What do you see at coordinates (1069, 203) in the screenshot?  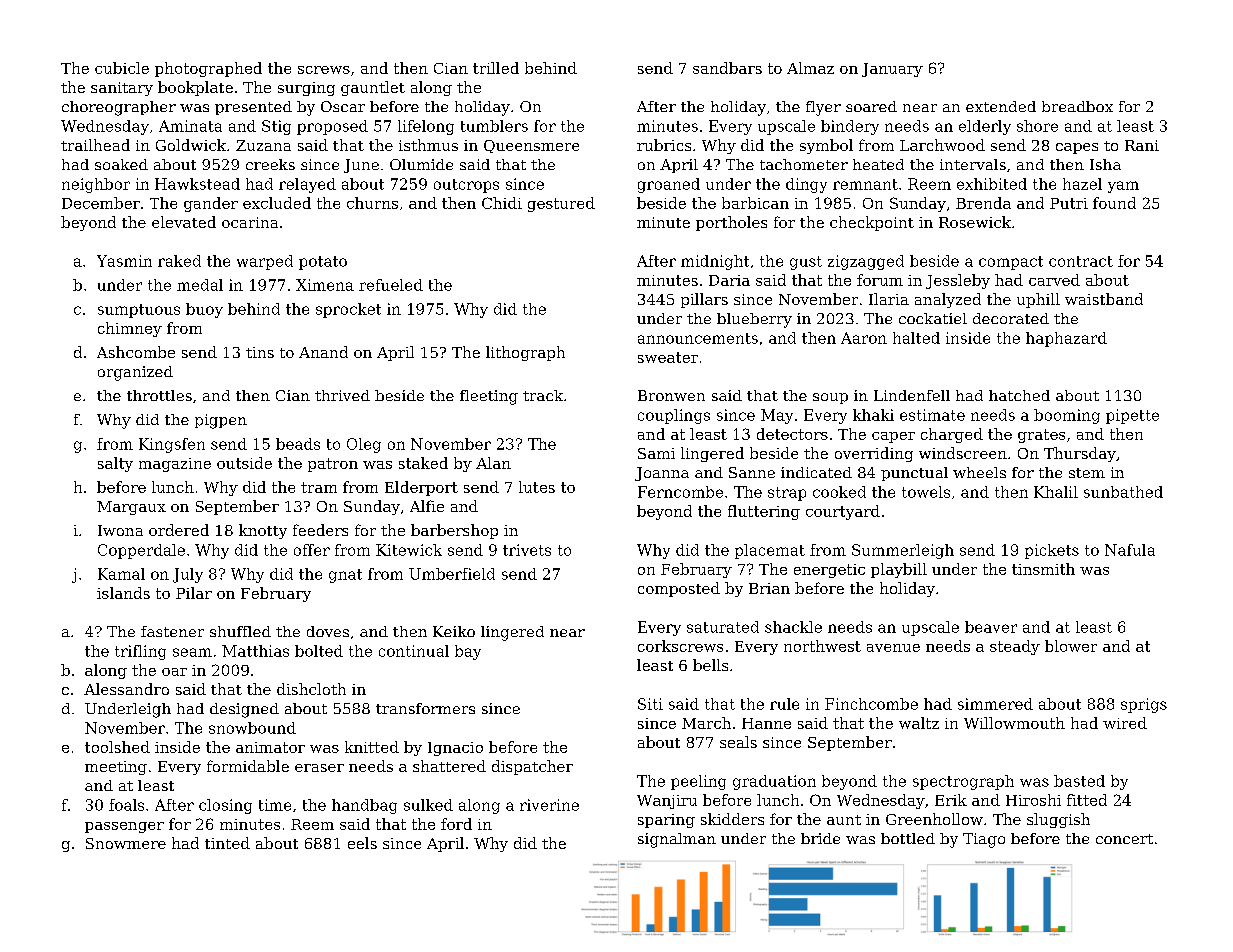 I see `Putri` at bounding box center [1069, 203].
